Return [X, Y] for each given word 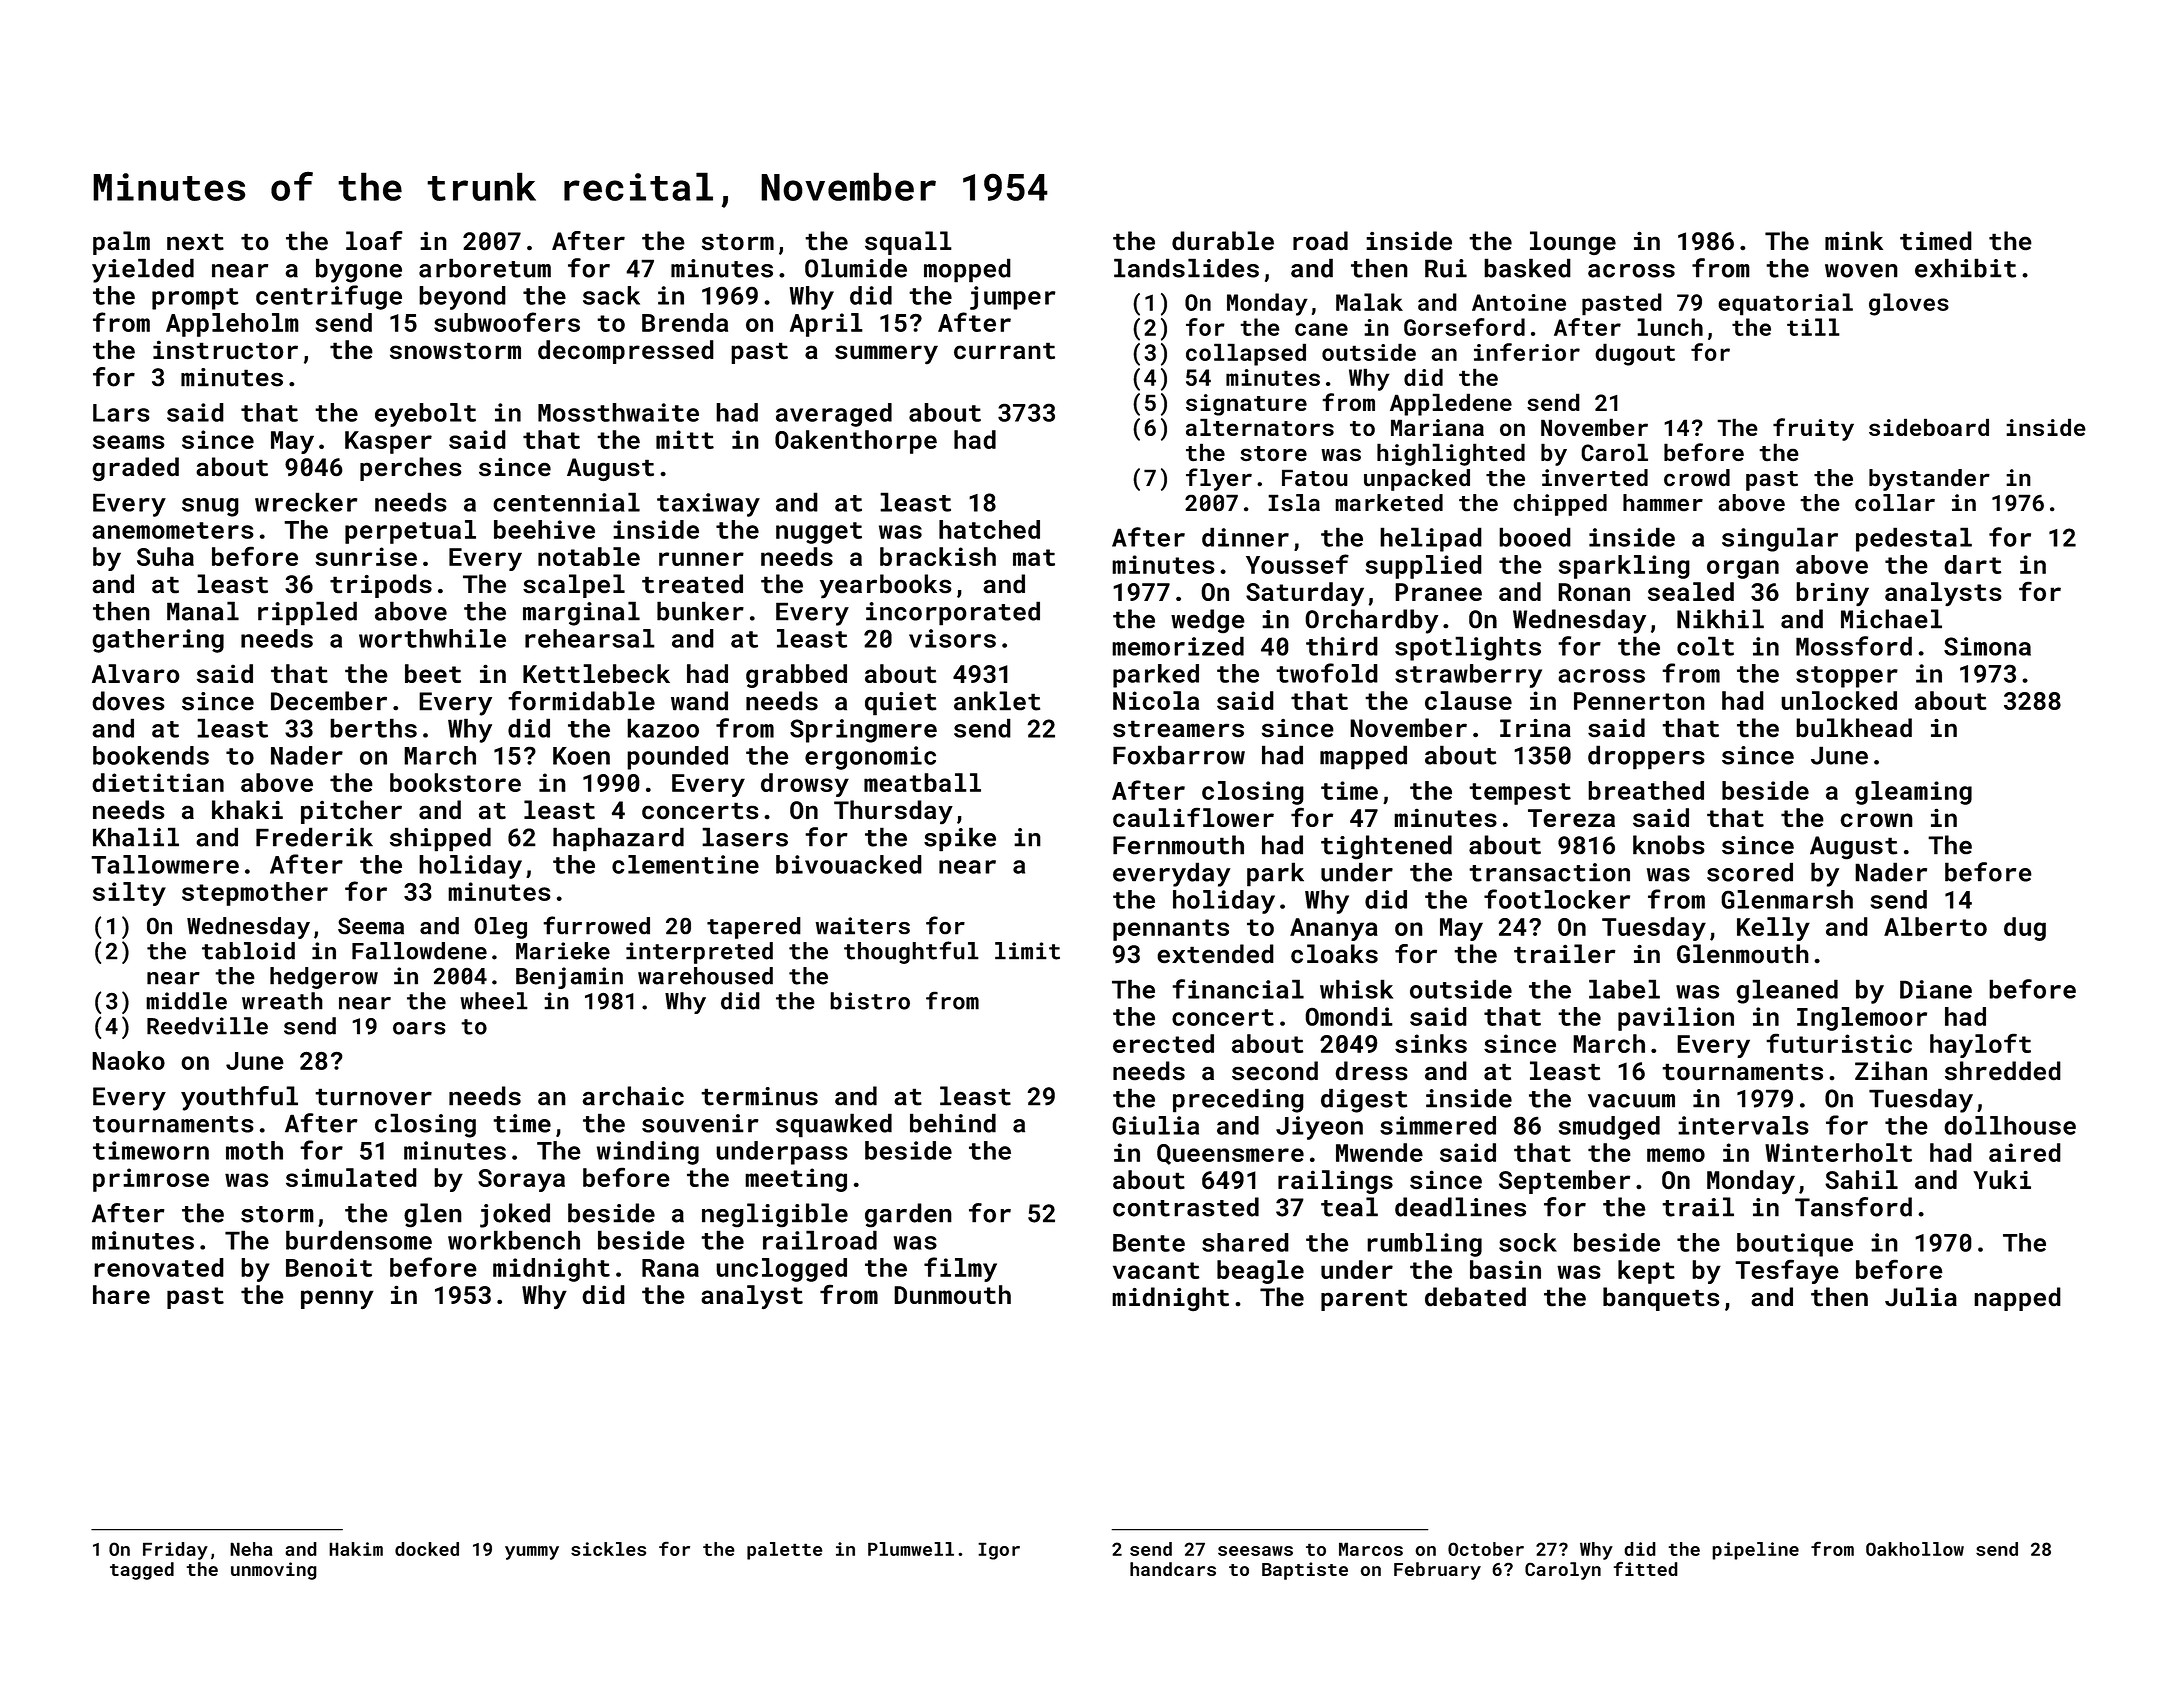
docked [427, 1549]
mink [1854, 240]
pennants [1171, 930]
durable [1223, 241]
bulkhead [1854, 728]
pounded [677, 758]
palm [121, 243]
